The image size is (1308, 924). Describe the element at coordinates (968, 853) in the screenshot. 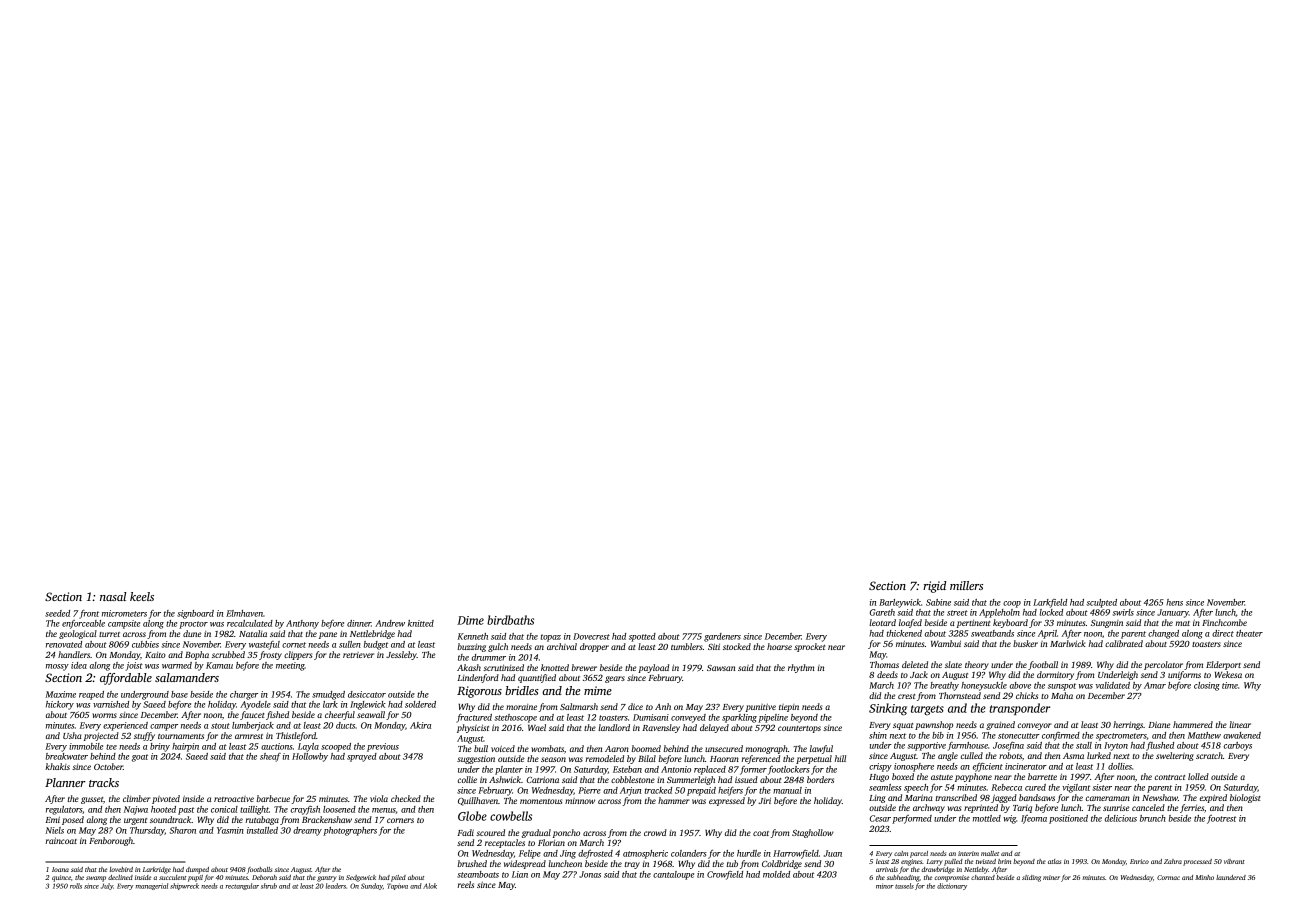

I see `interim` at that location.
